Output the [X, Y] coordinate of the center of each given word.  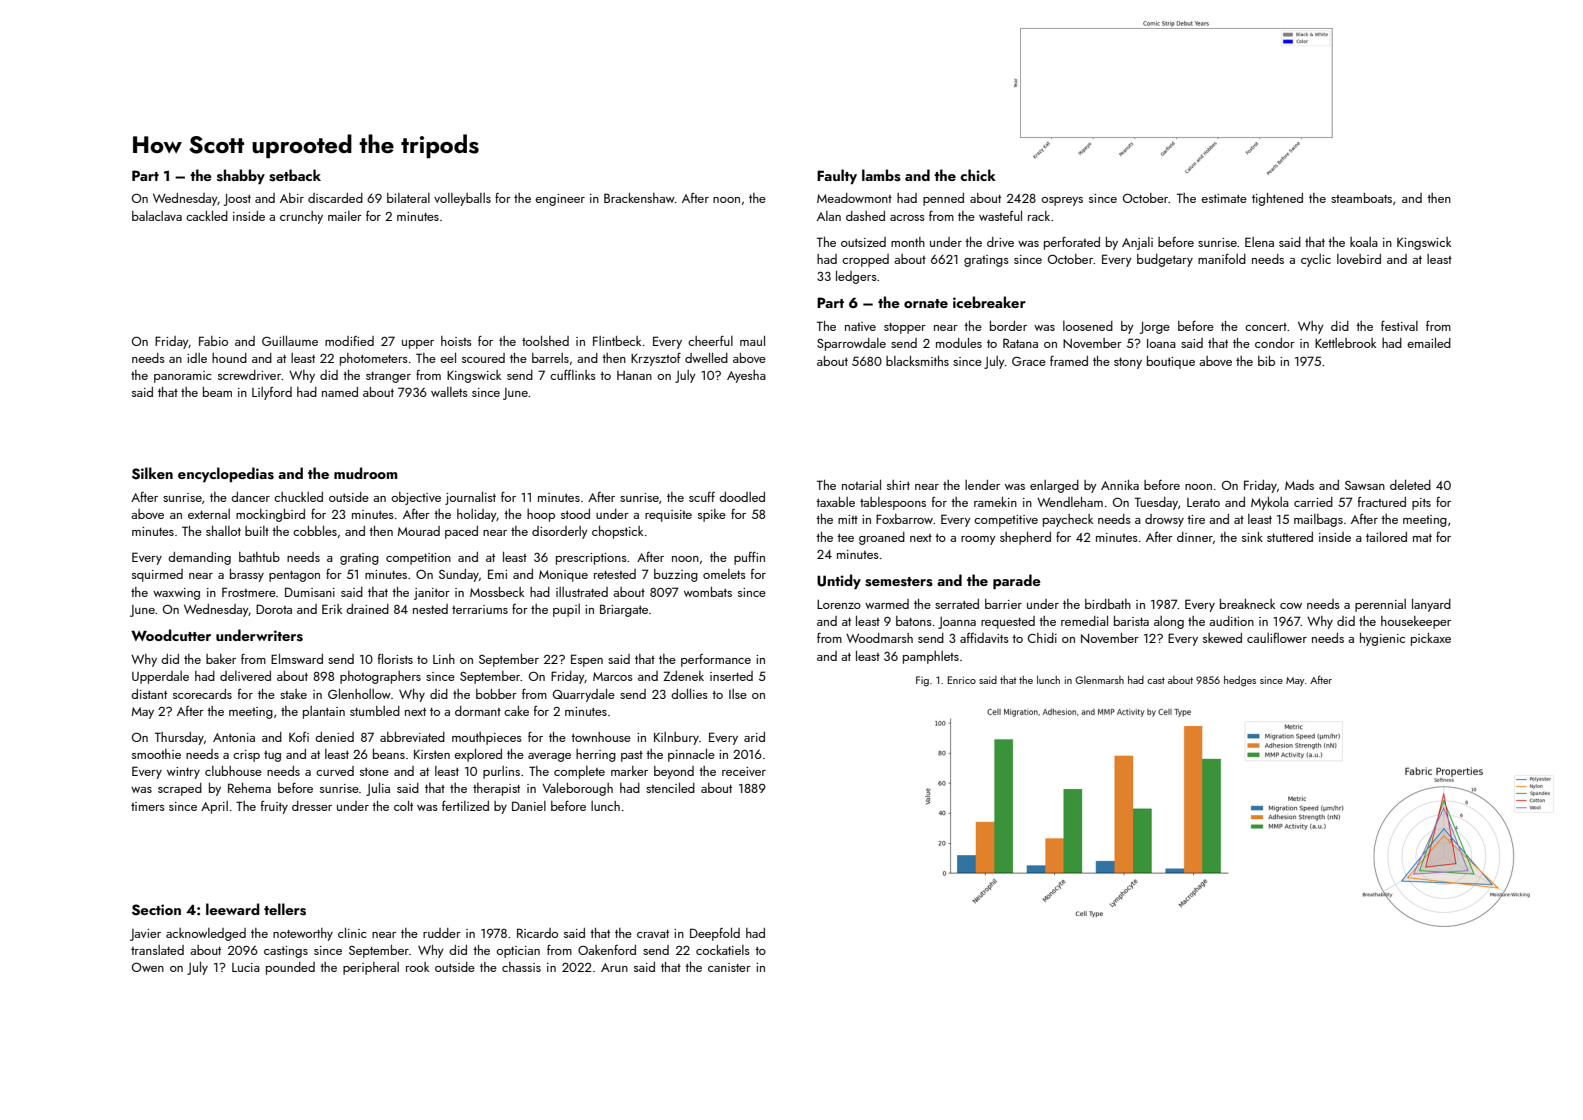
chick [978, 175]
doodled [742, 497]
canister [729, 967]
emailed [1429, 343]
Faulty [837, 176]
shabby [241, 176]
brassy [247, 575]
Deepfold [715, 934]
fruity [274, 807]
